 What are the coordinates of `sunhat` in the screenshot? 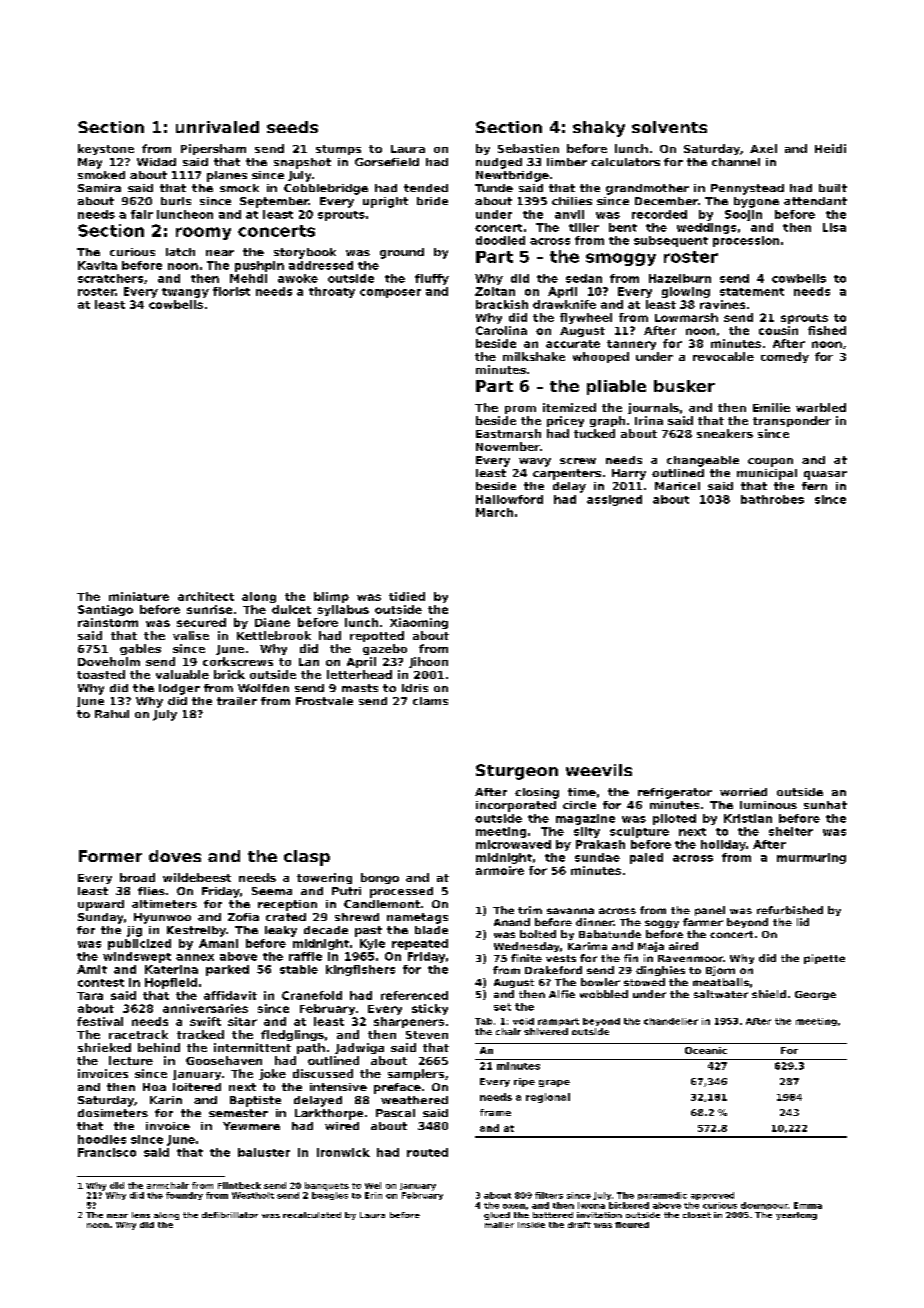 It's located at (825, 805).
